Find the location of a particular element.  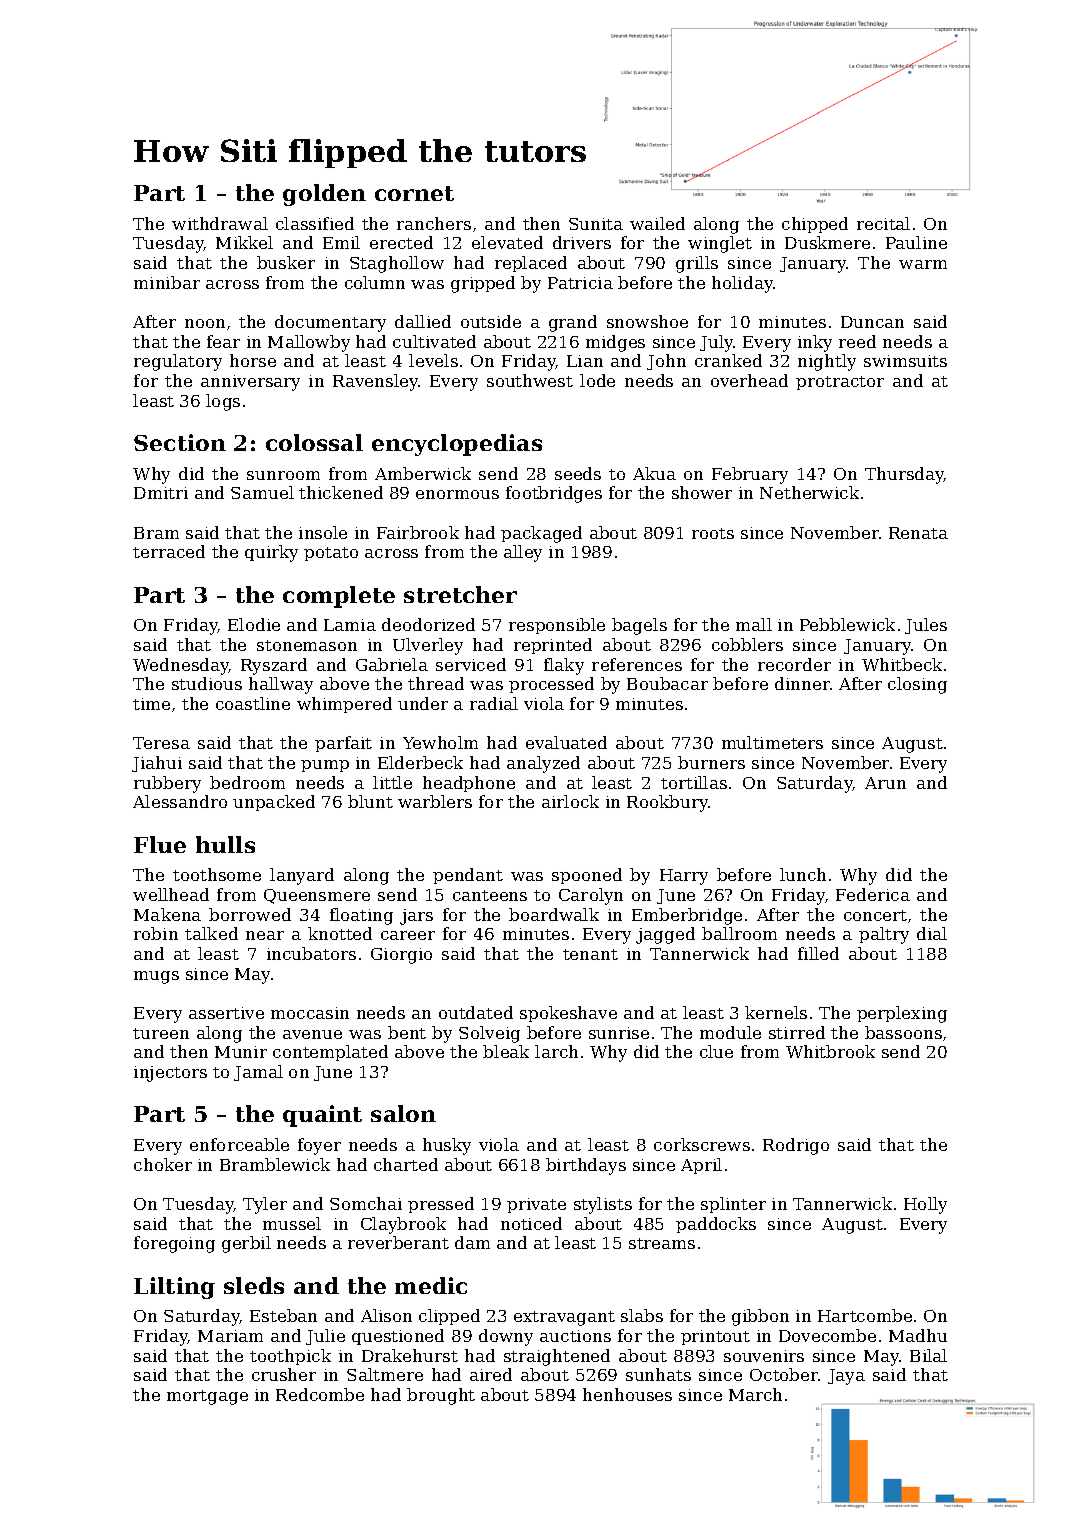

pendant is located at coordinates (468, 876).
